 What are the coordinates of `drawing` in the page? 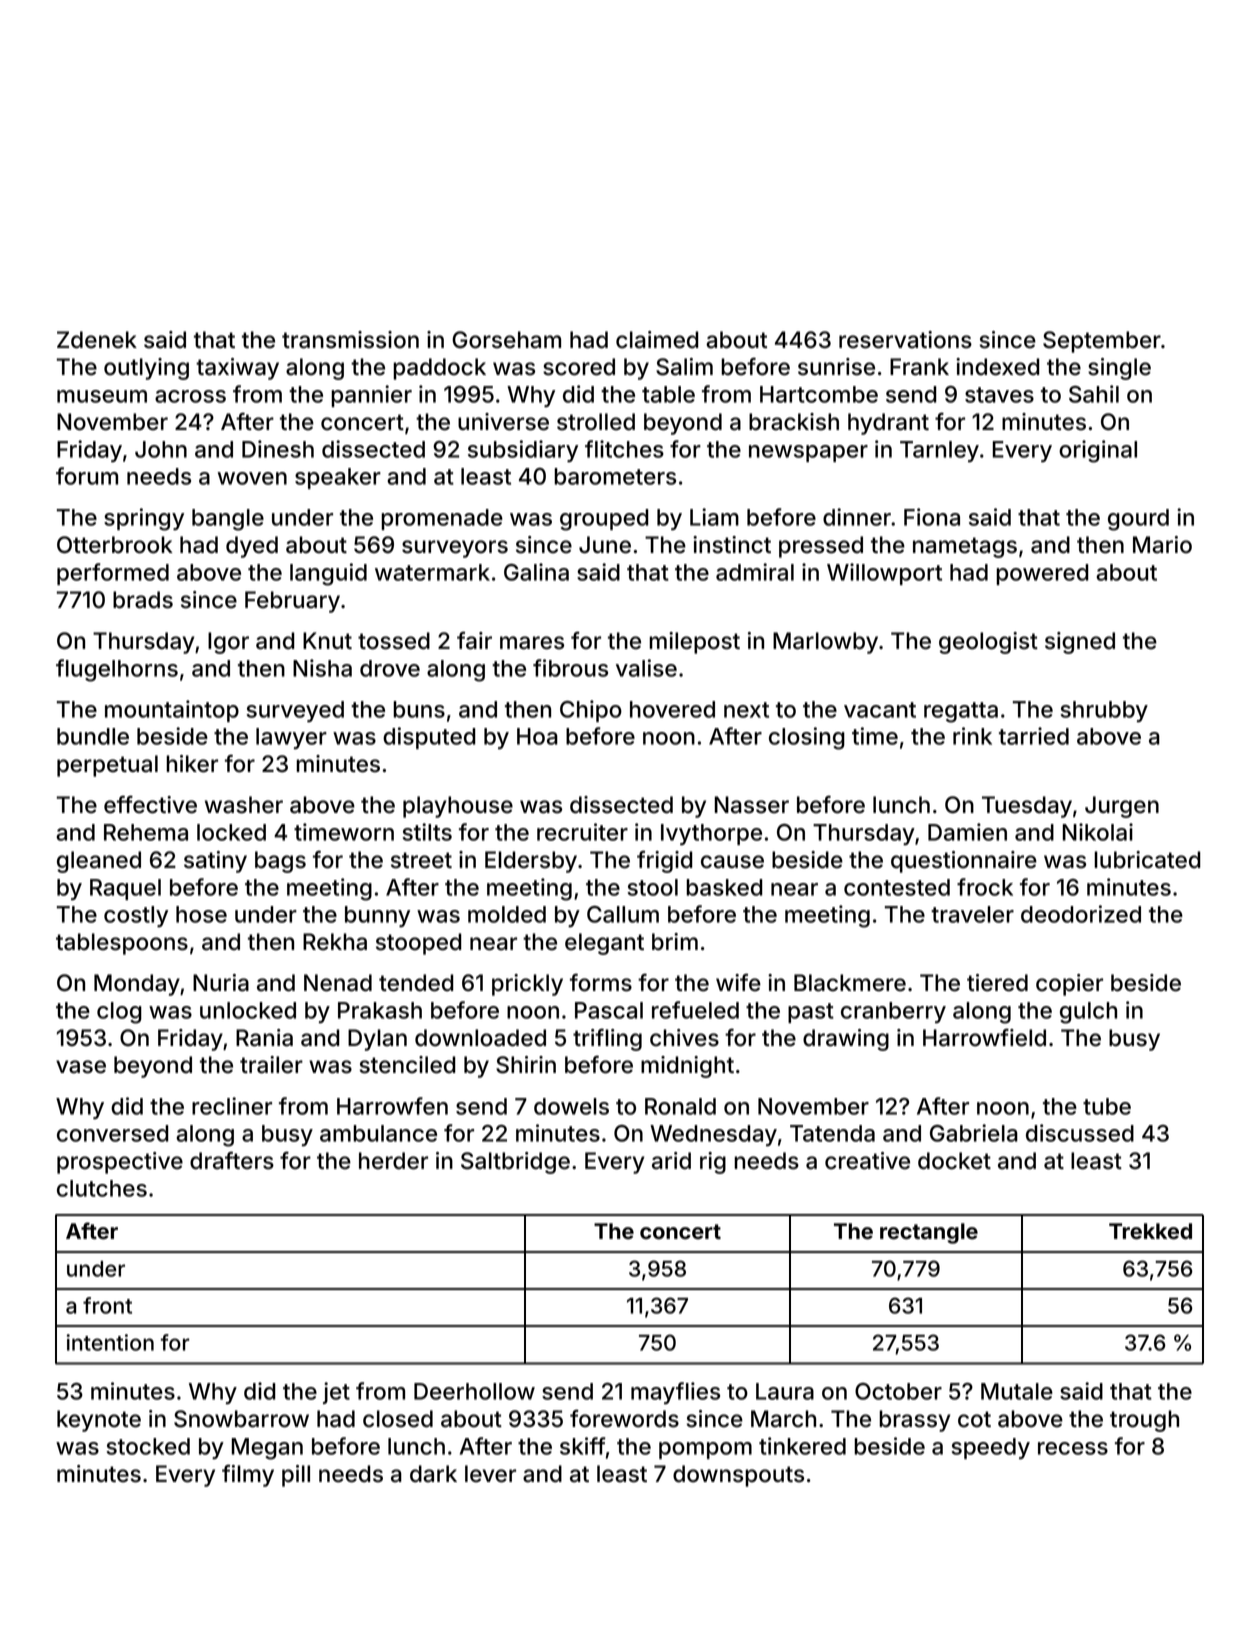 It's located at (846, 1040).
